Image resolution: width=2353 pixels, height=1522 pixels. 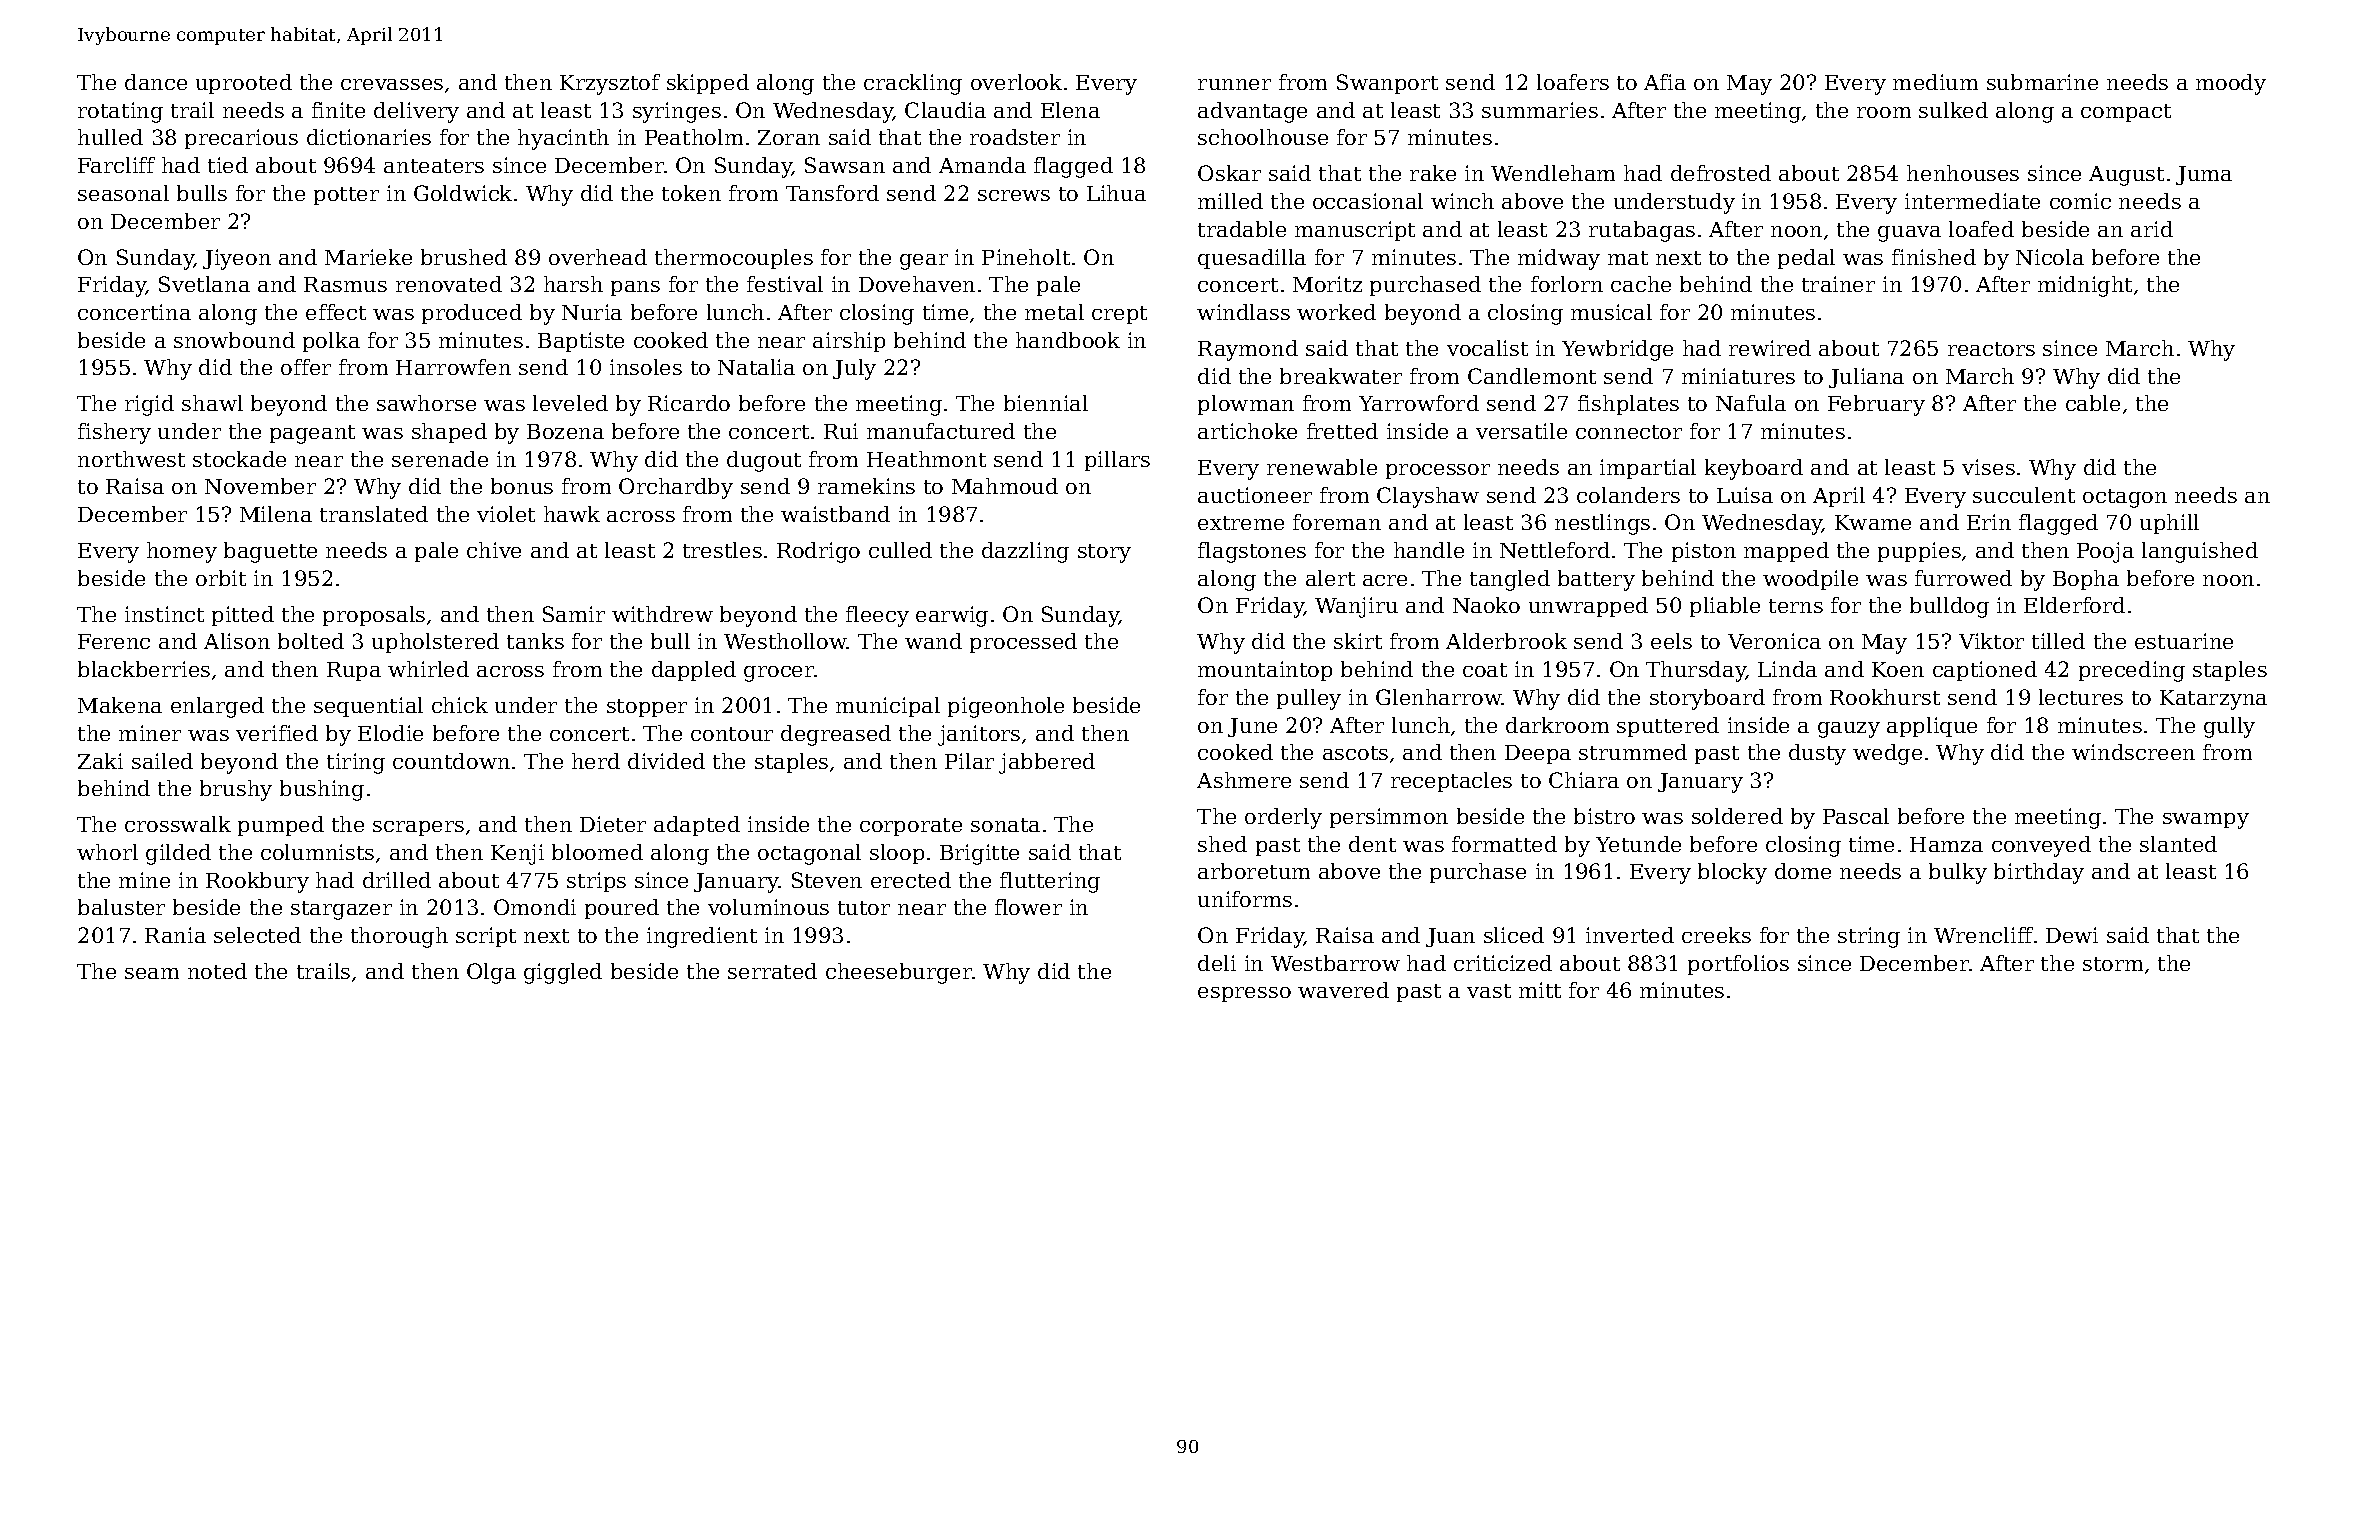 I want to click on vocalist, so click(x=1487, y=348).
